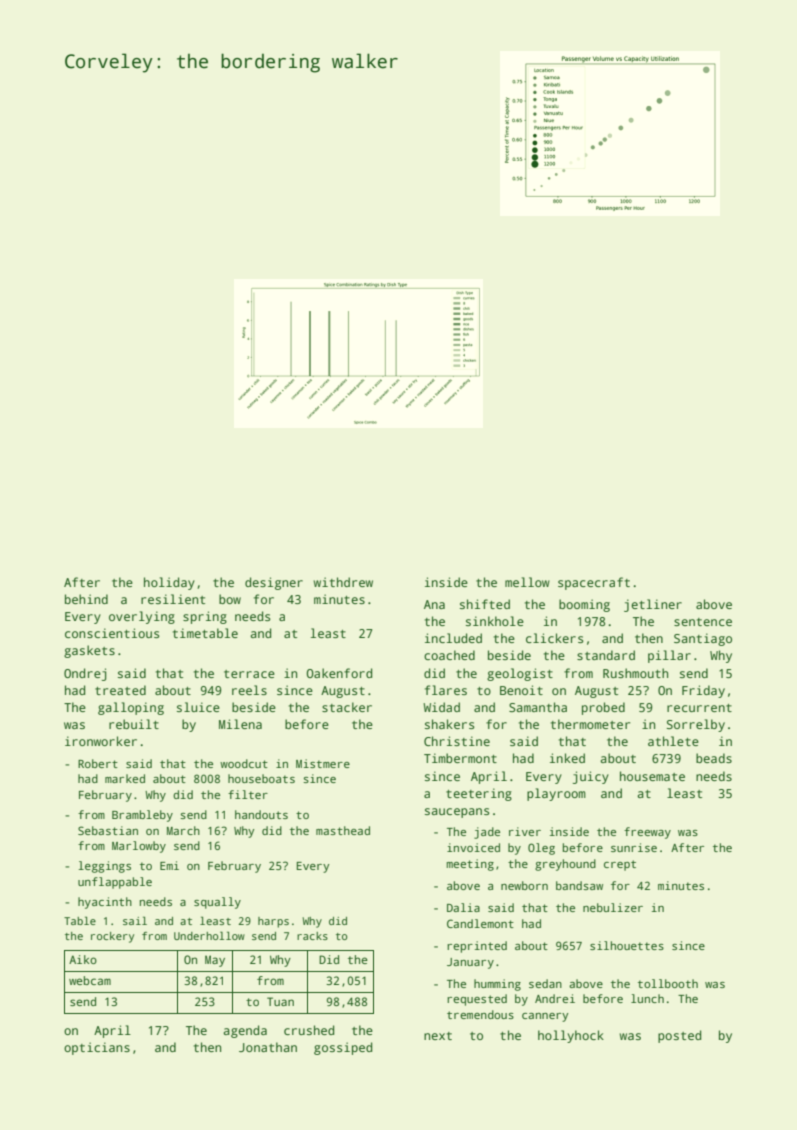  I want to click on requested, so click(477, 1000).
